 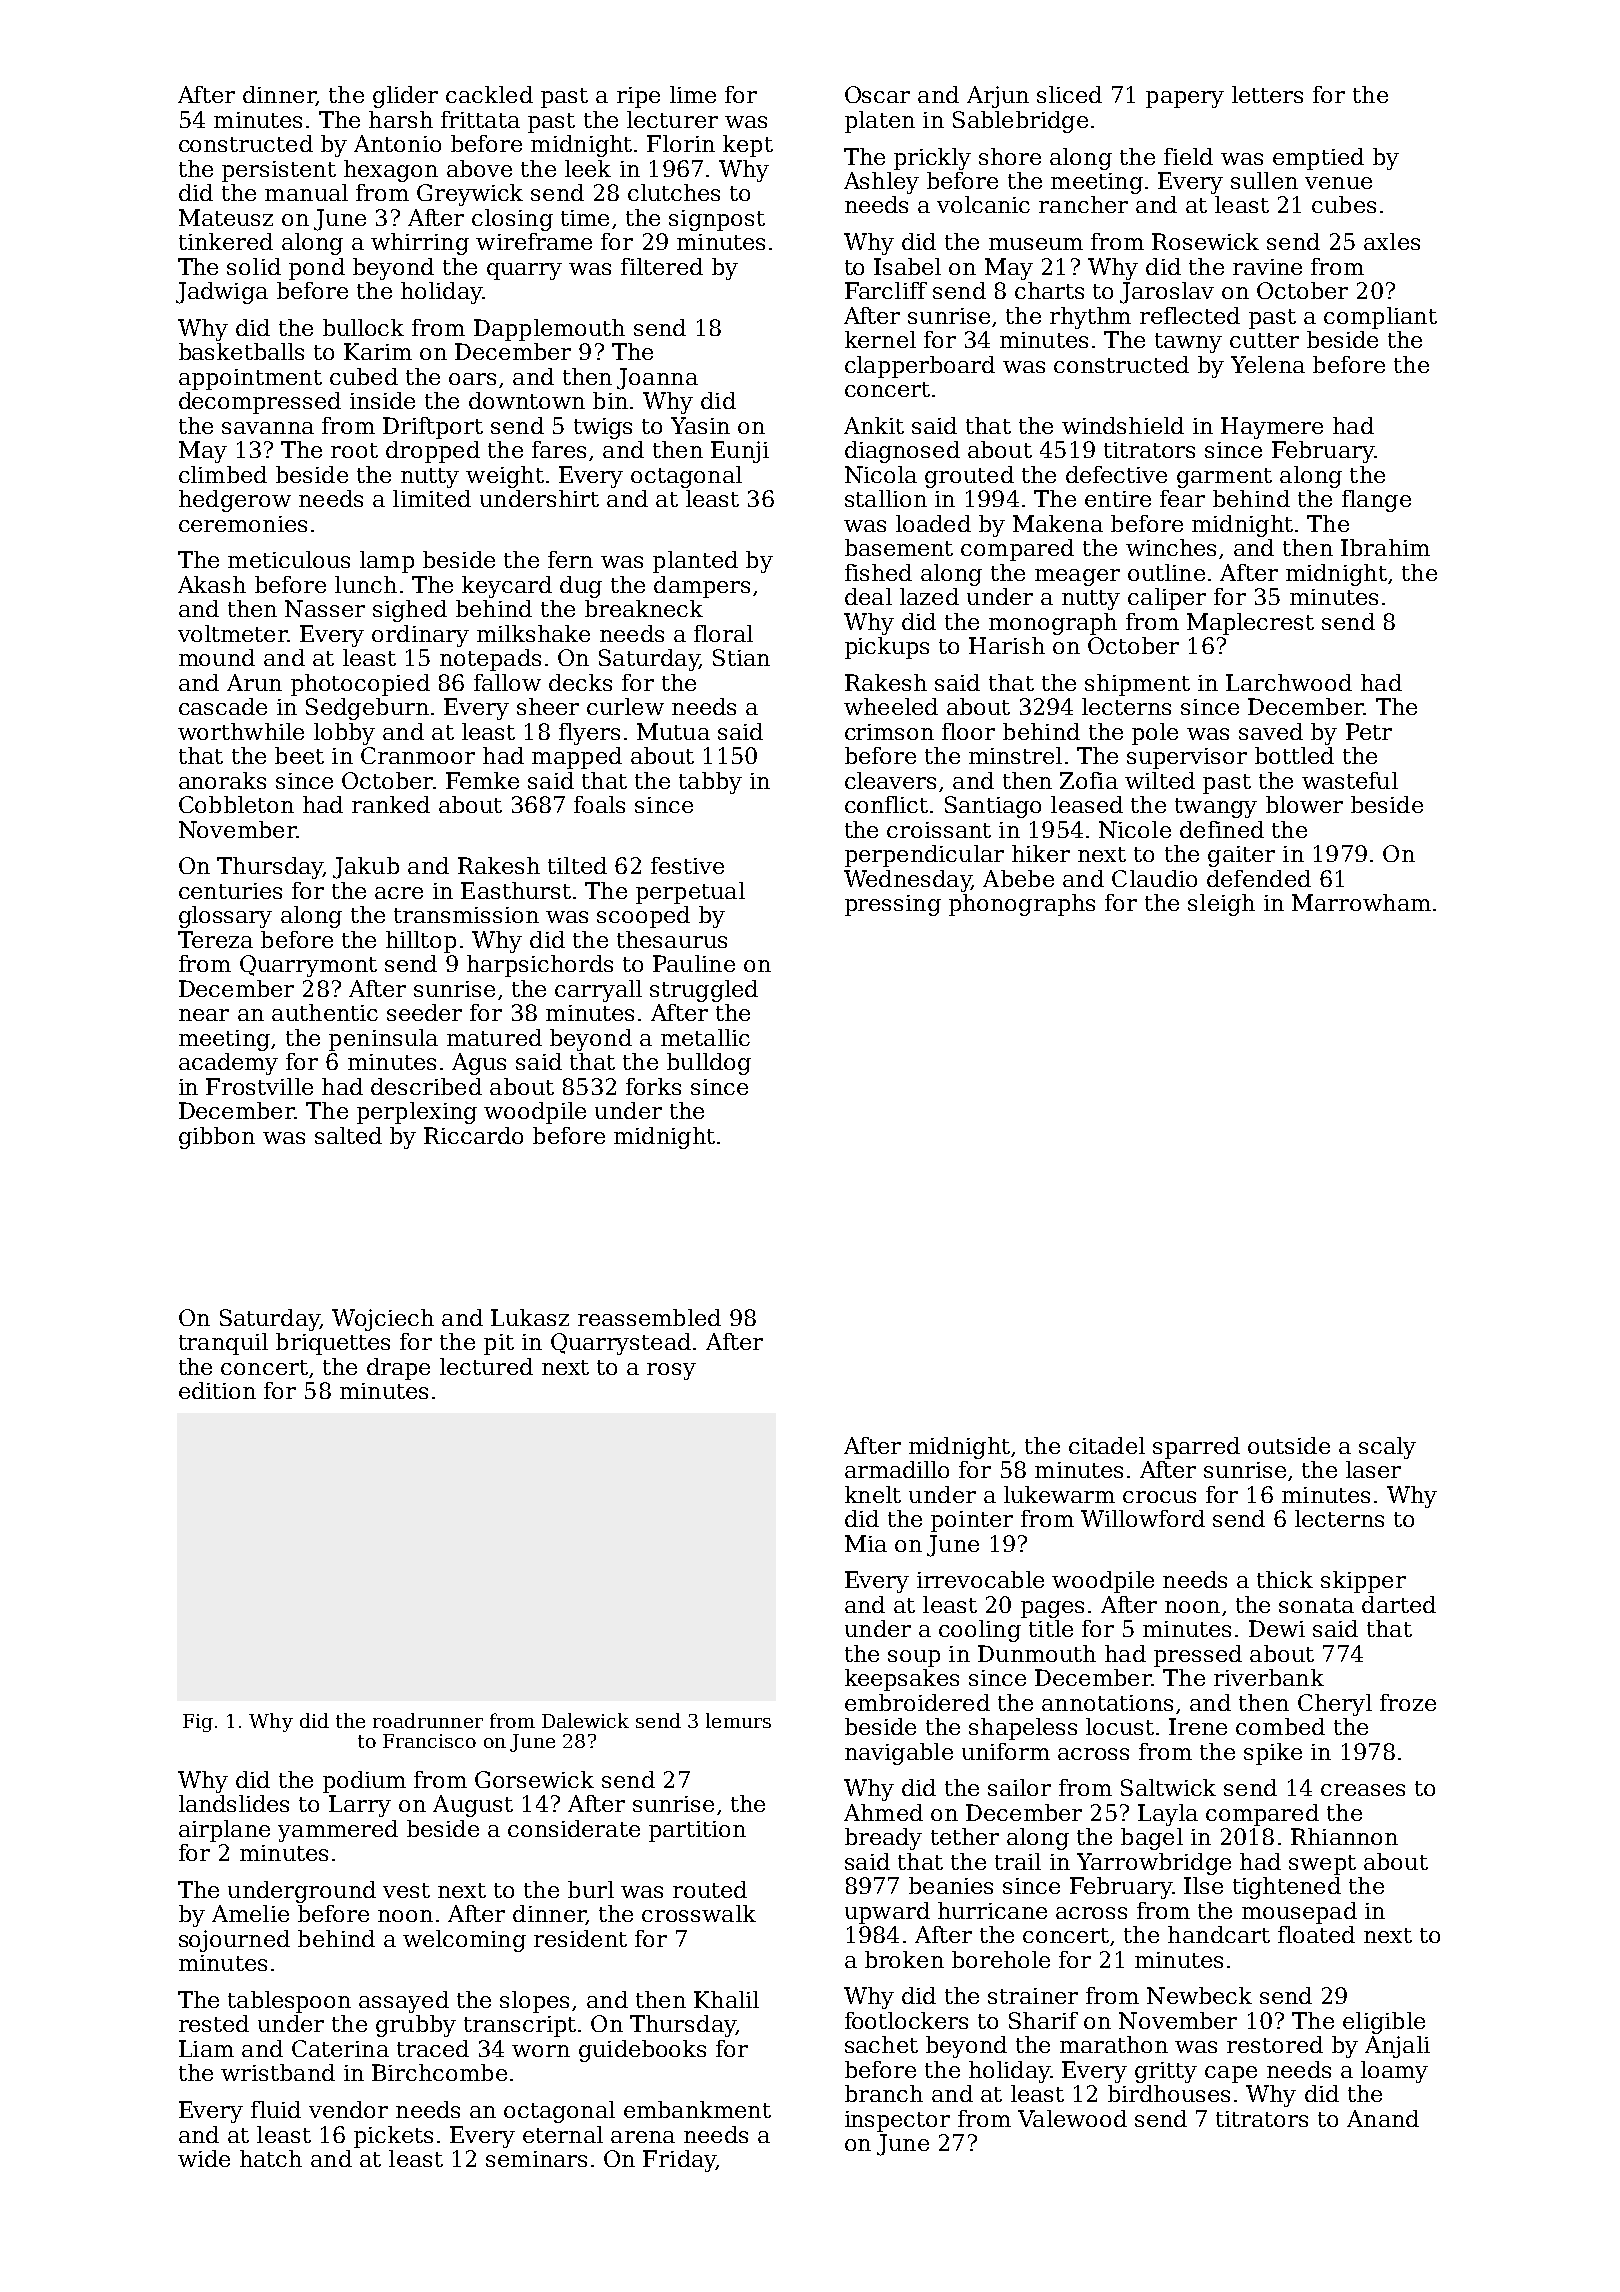 I want to click on phonographs, so click(x=1022, y=905).
